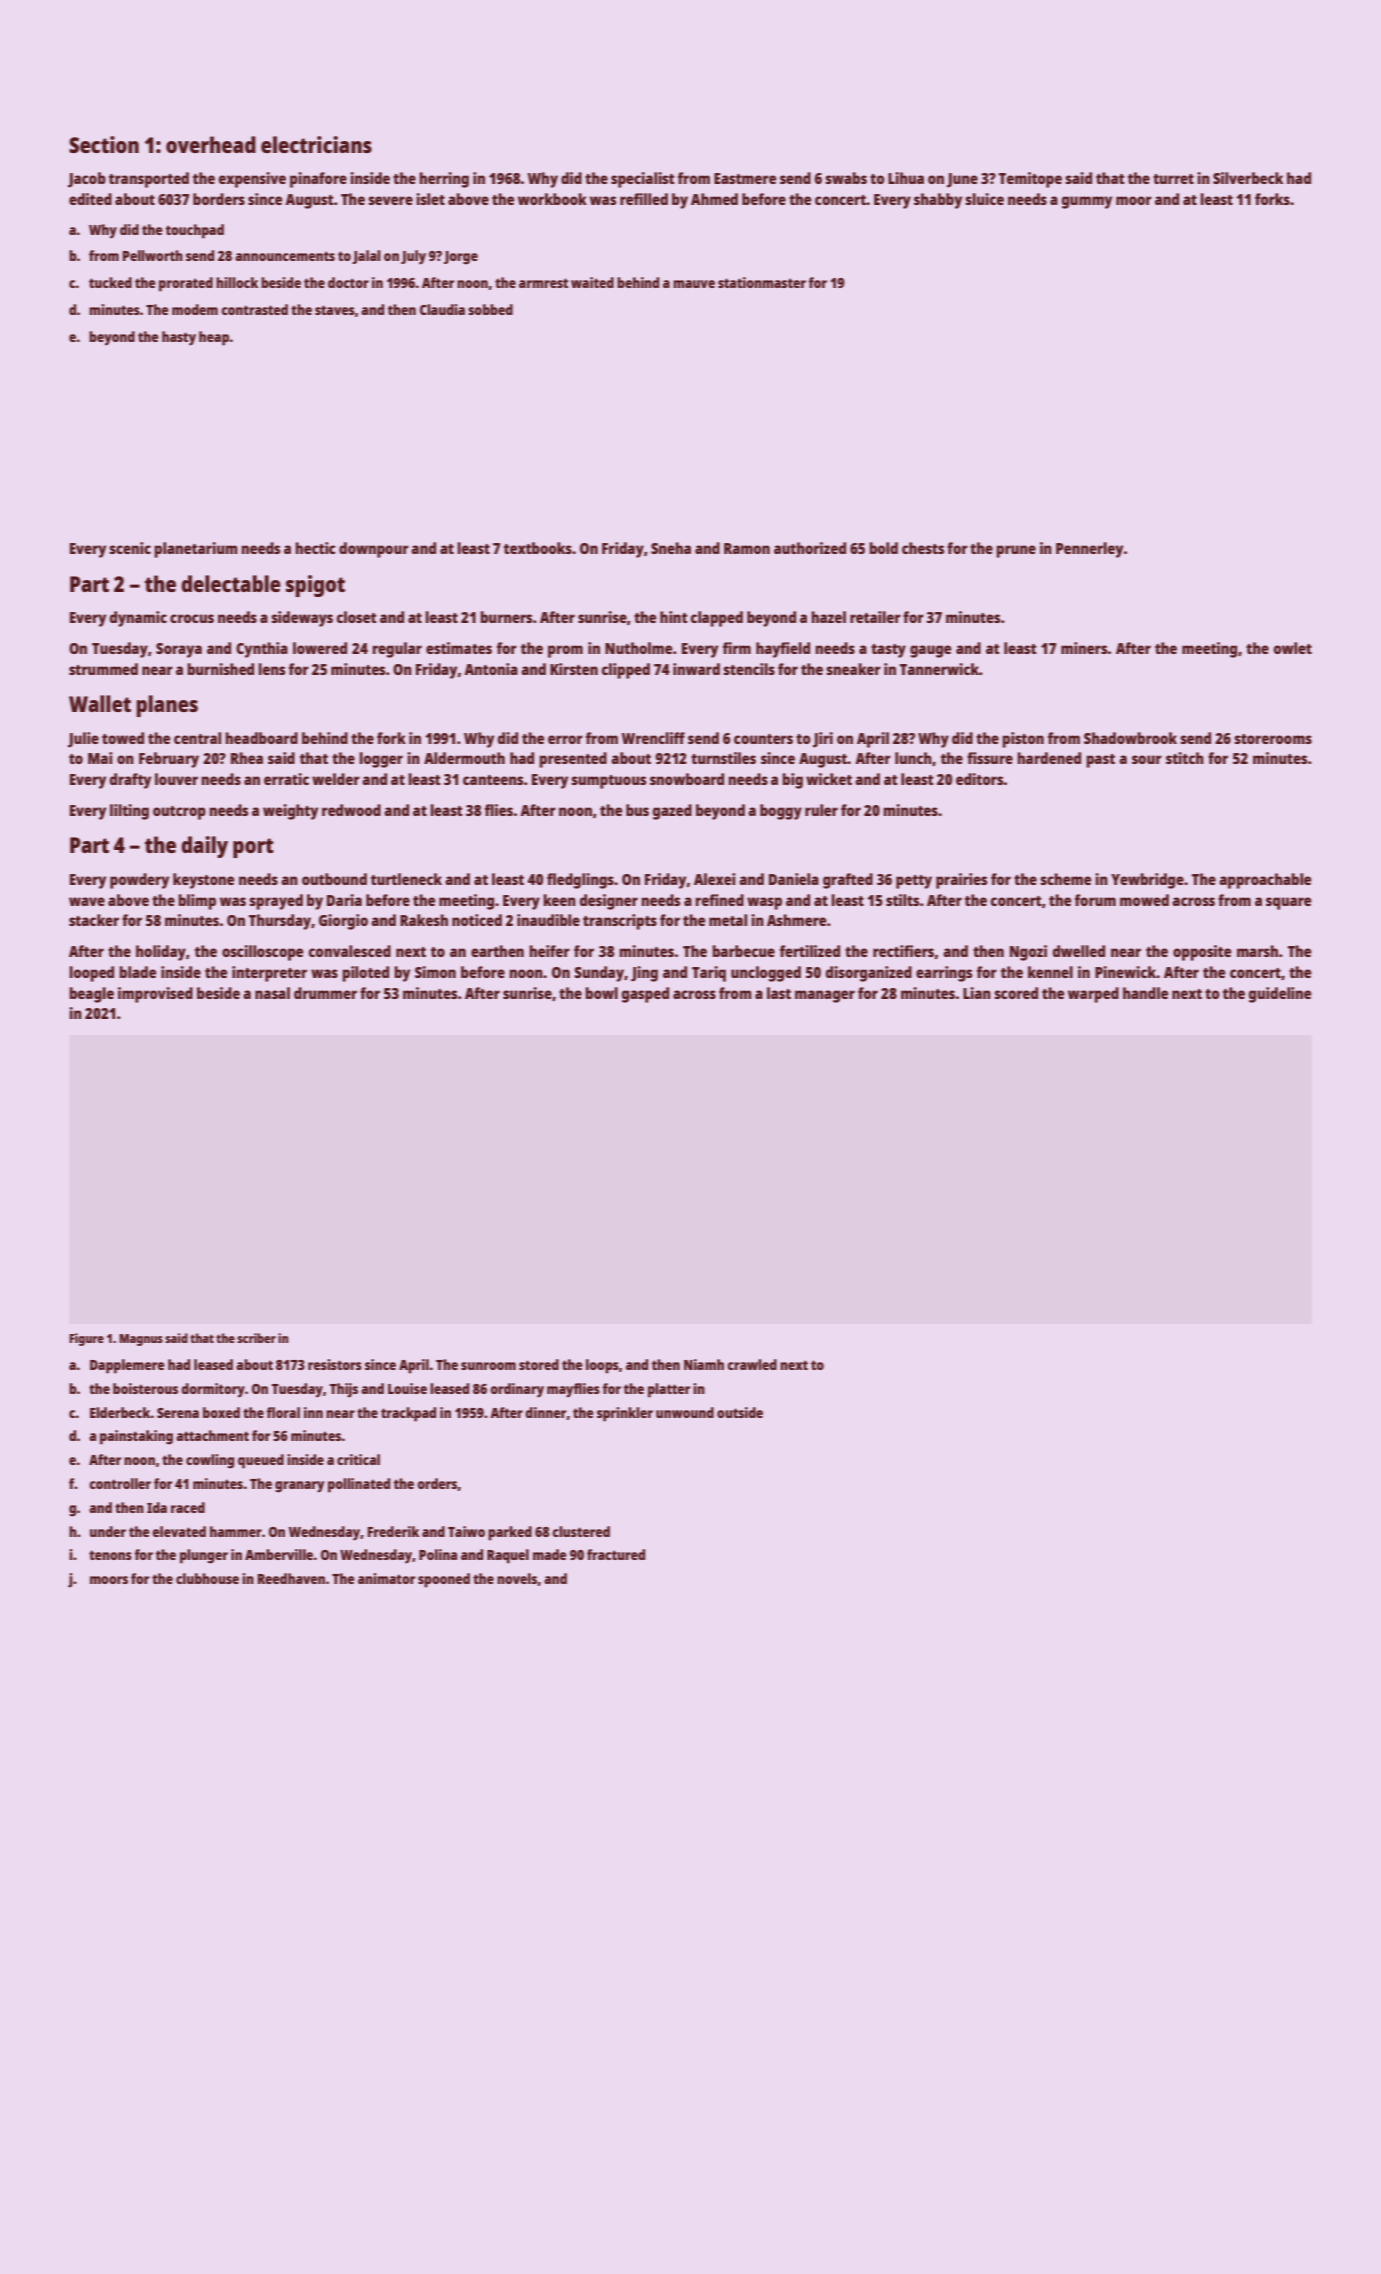 This document has width=1381, height=2274. I want to click on counters, so click(763, 739).
